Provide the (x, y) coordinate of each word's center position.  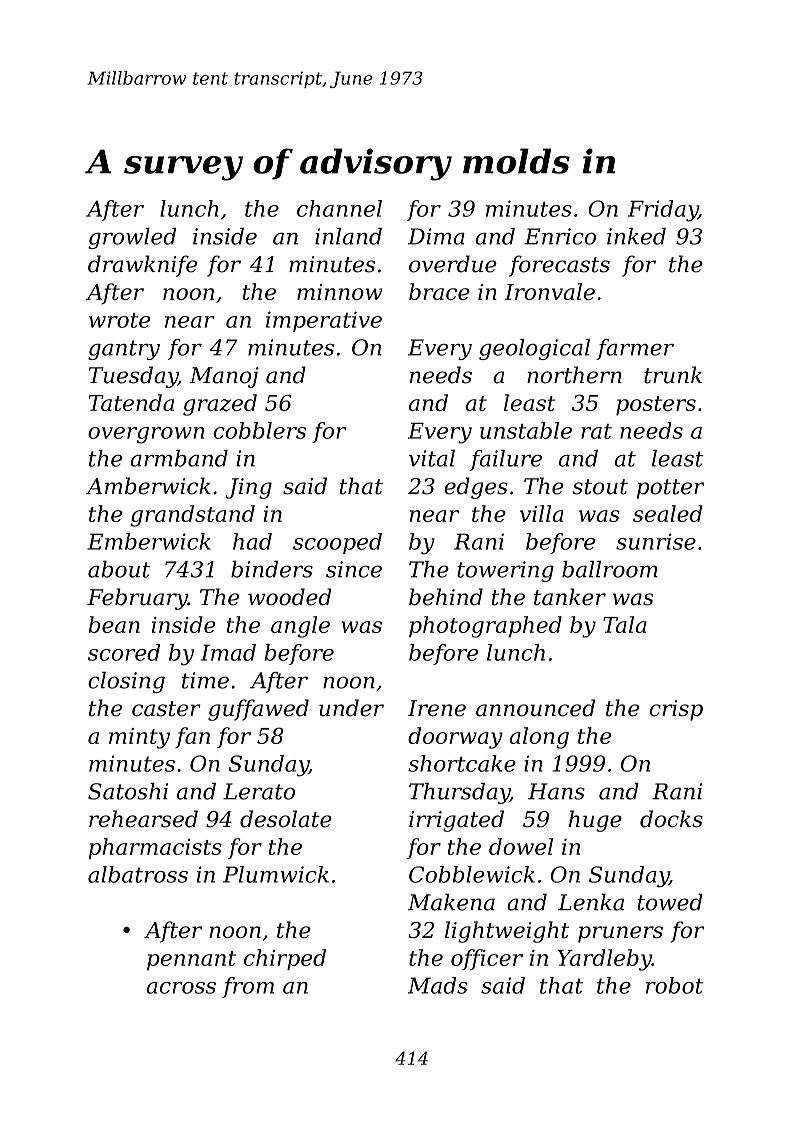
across (181, 988)
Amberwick (148, 486)
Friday (663, 211)
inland (348, 236)
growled (132, 238)
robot (674, 985)
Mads (438, 985)
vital (432, 458)
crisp (676, 710)
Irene (437, 708)
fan (192, 737)
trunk (673, 375)
